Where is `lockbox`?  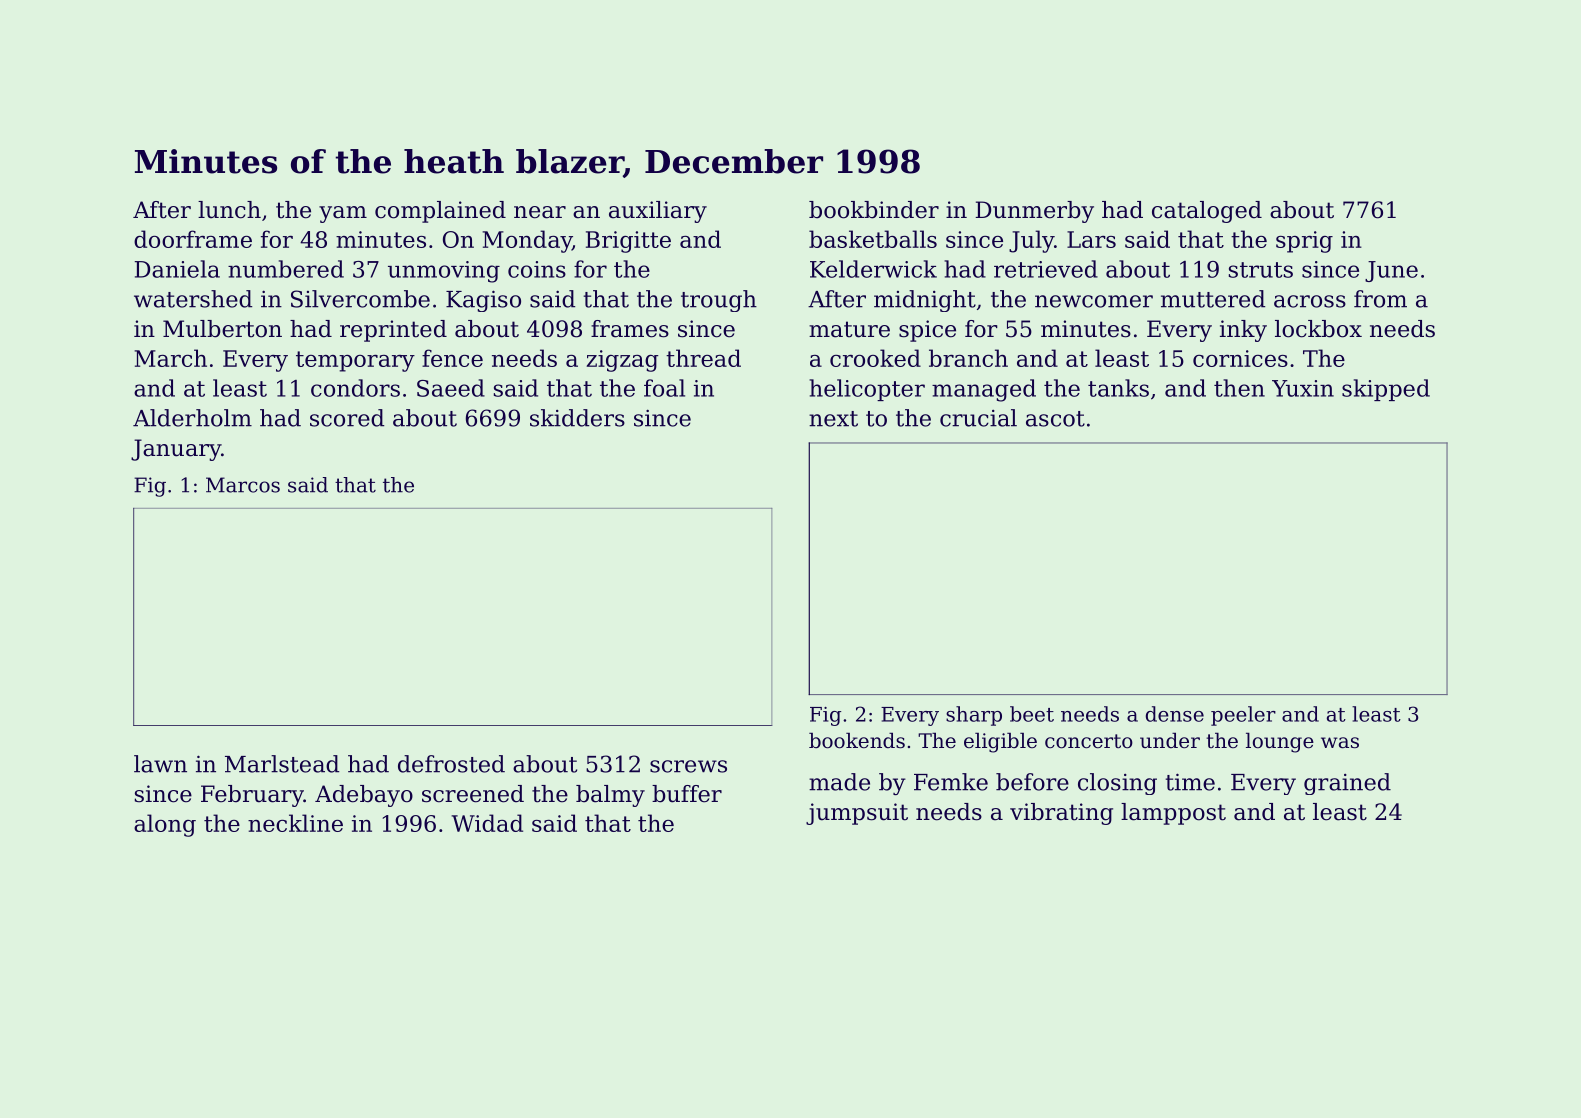
lockbox is located at coordinates (1318, 329).
